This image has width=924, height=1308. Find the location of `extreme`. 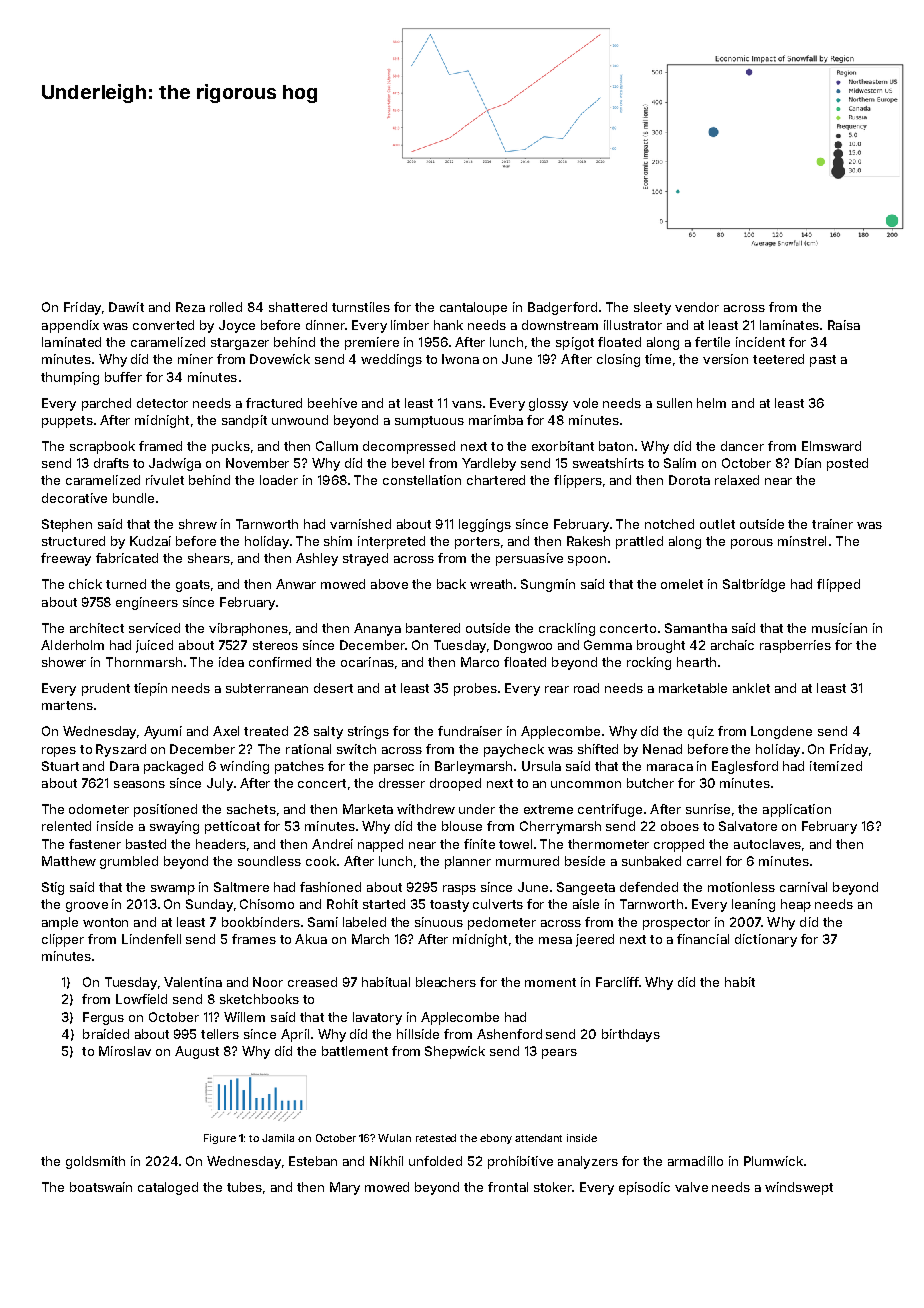

extreme is located at coordinates (548, 809).
